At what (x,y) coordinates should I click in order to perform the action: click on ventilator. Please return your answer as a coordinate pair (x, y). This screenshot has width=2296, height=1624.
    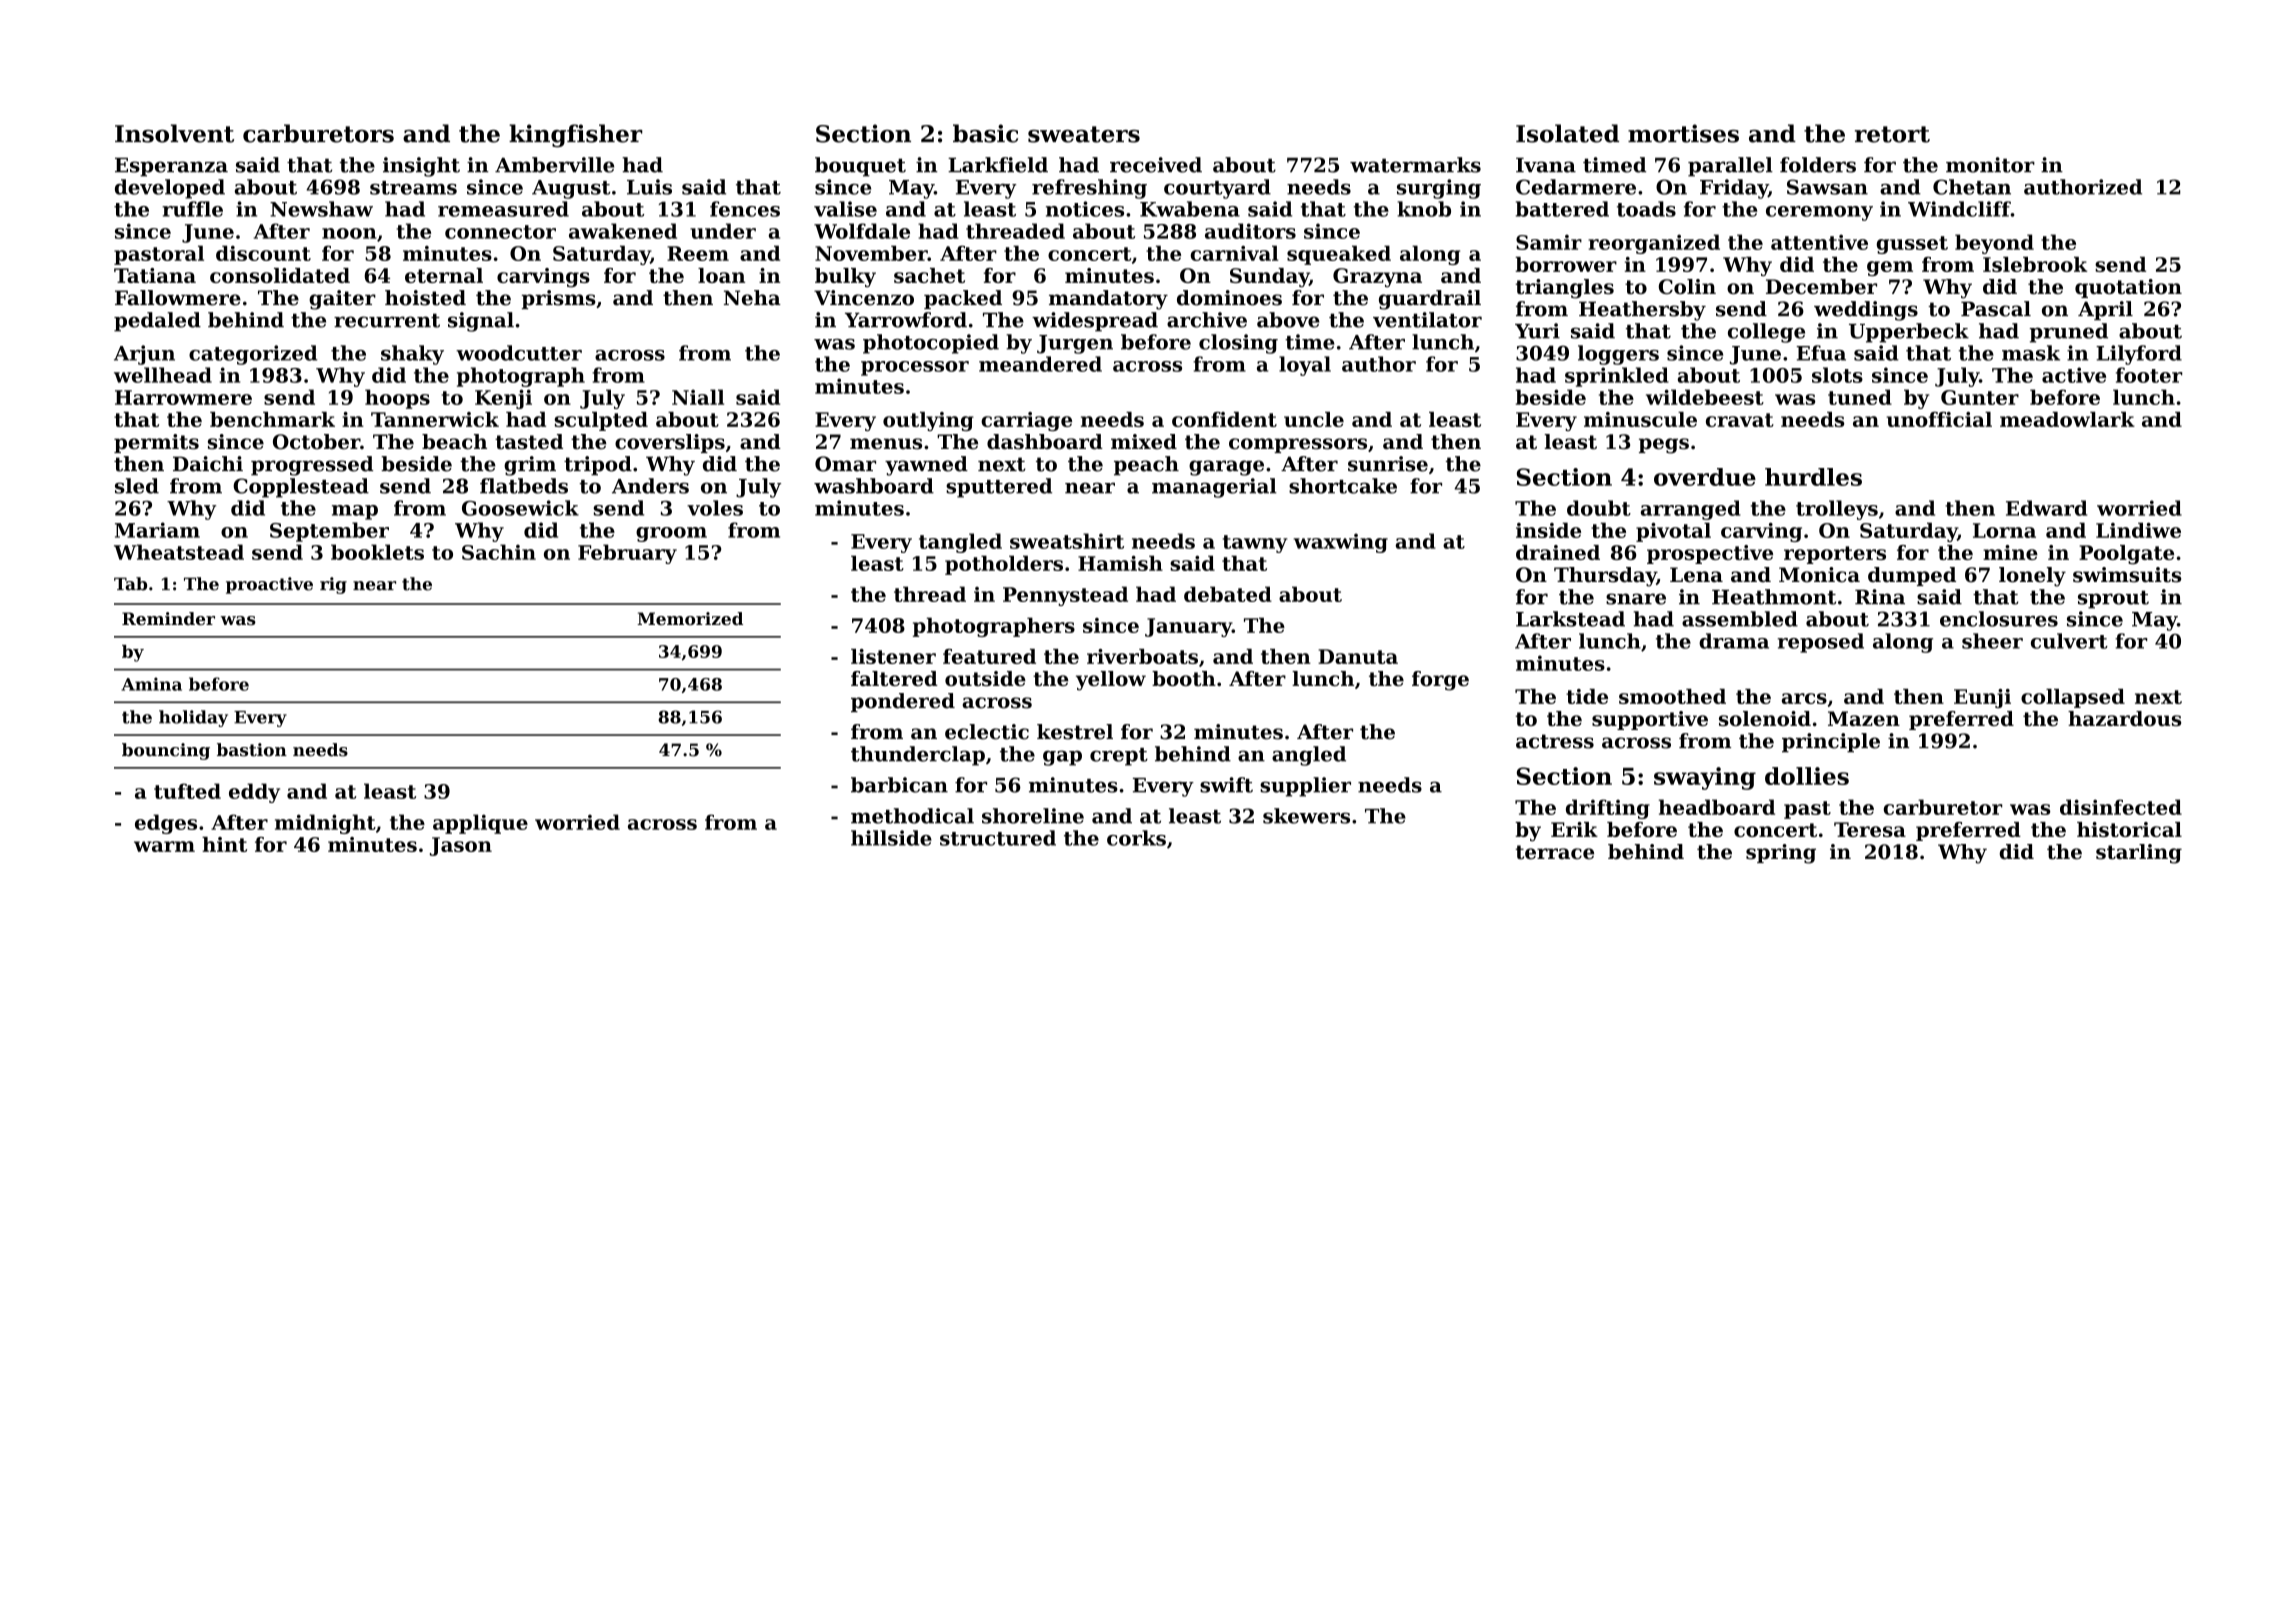
    Looking at the image, I should click on (1427, 320).
